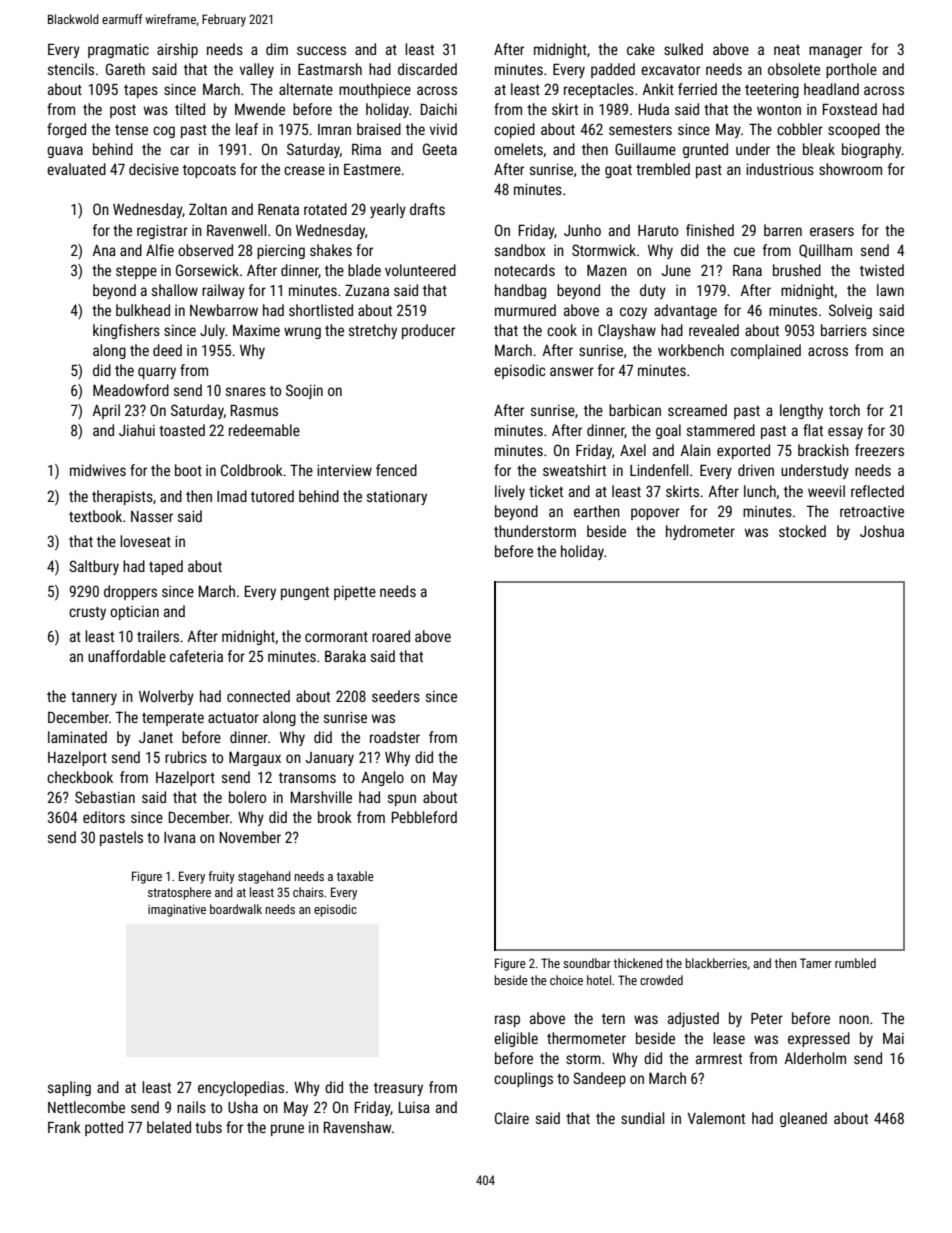 The image size is (952, 1233). What do you see at coordinates (803, 1119) in the document?
I see `gleaned` at bounding box center [803, 1119].
